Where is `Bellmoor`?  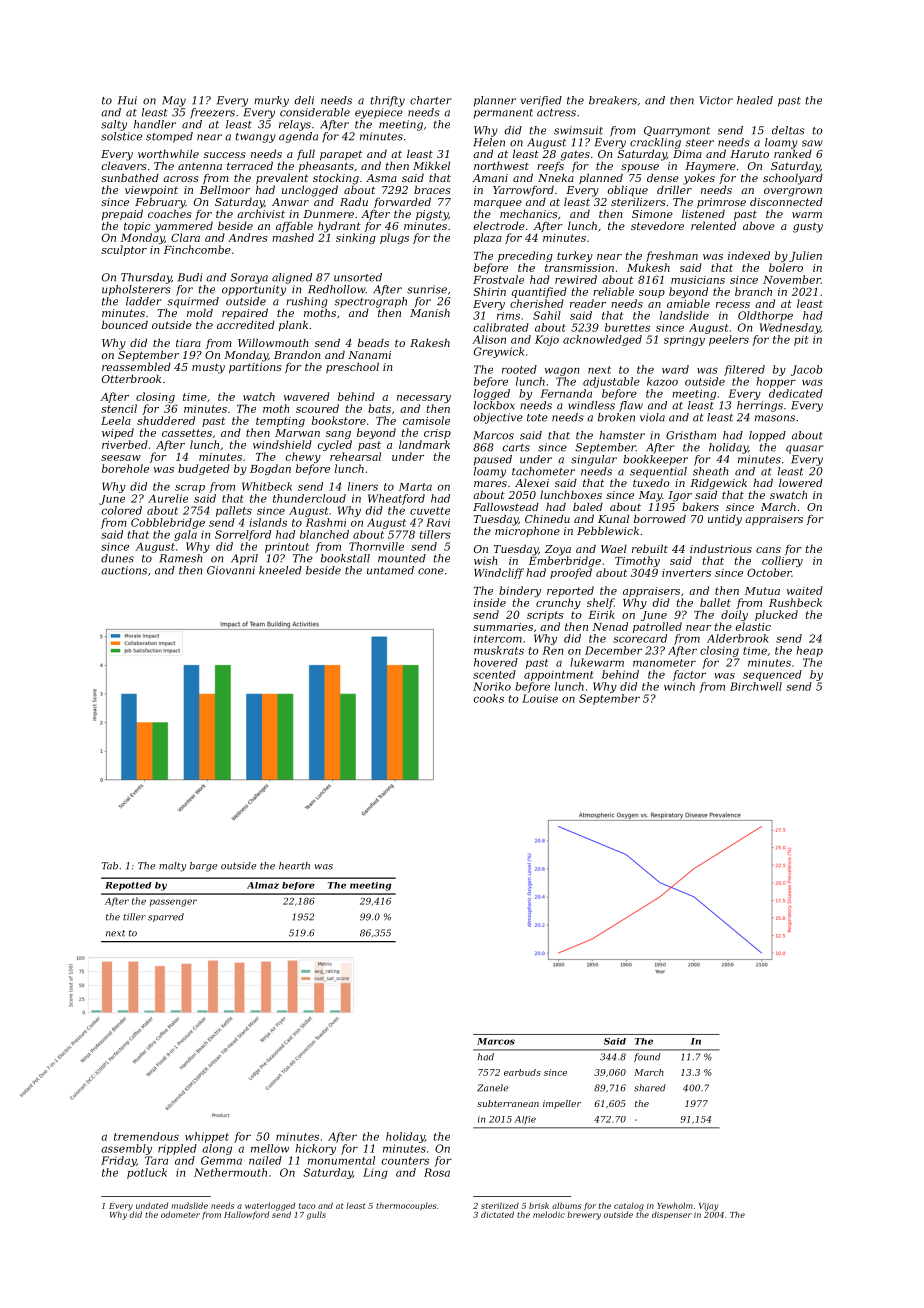 Bellmoor is located at coordinates (225, 189).
